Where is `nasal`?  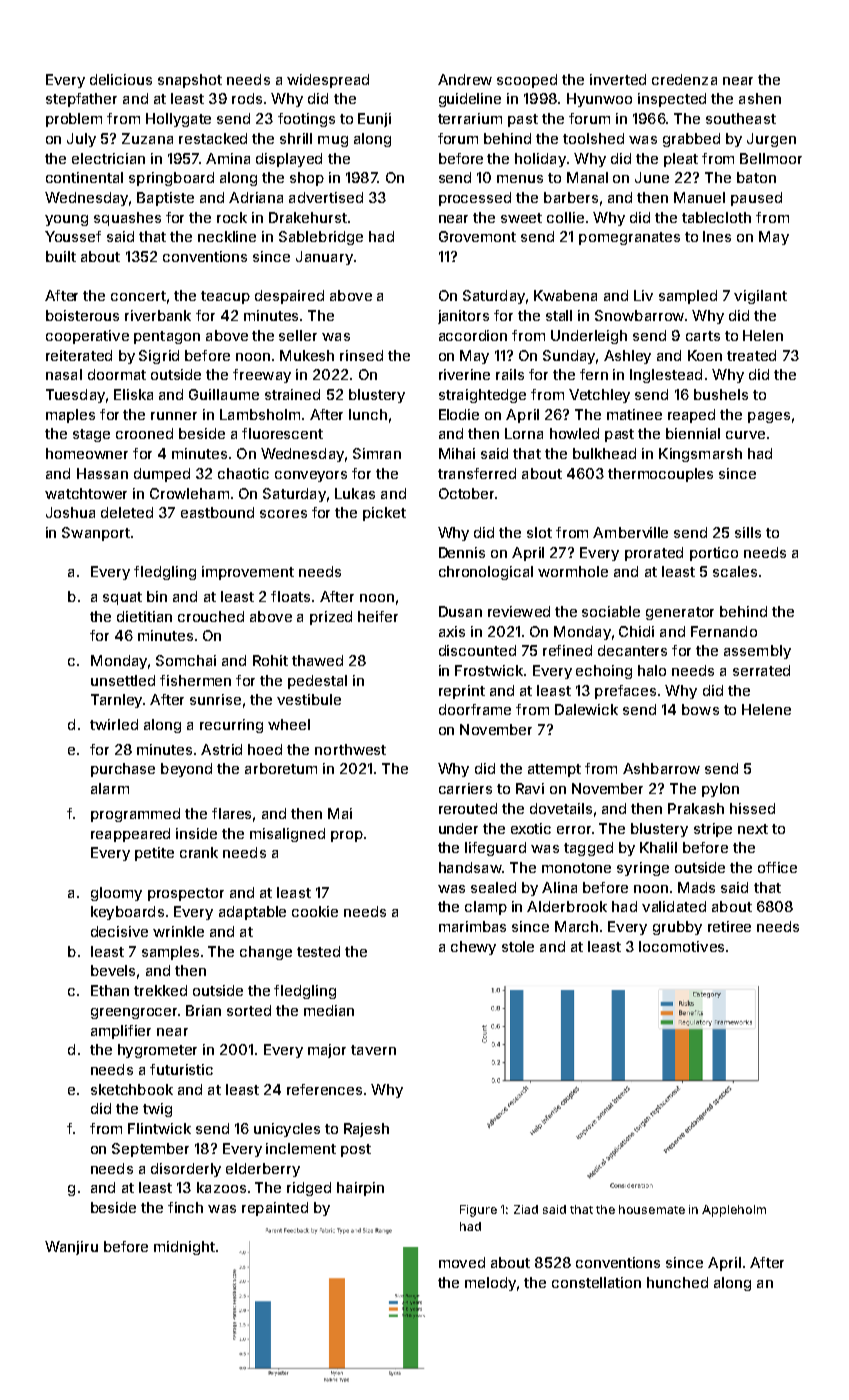
nasal is located at coordinates (64, 374).
